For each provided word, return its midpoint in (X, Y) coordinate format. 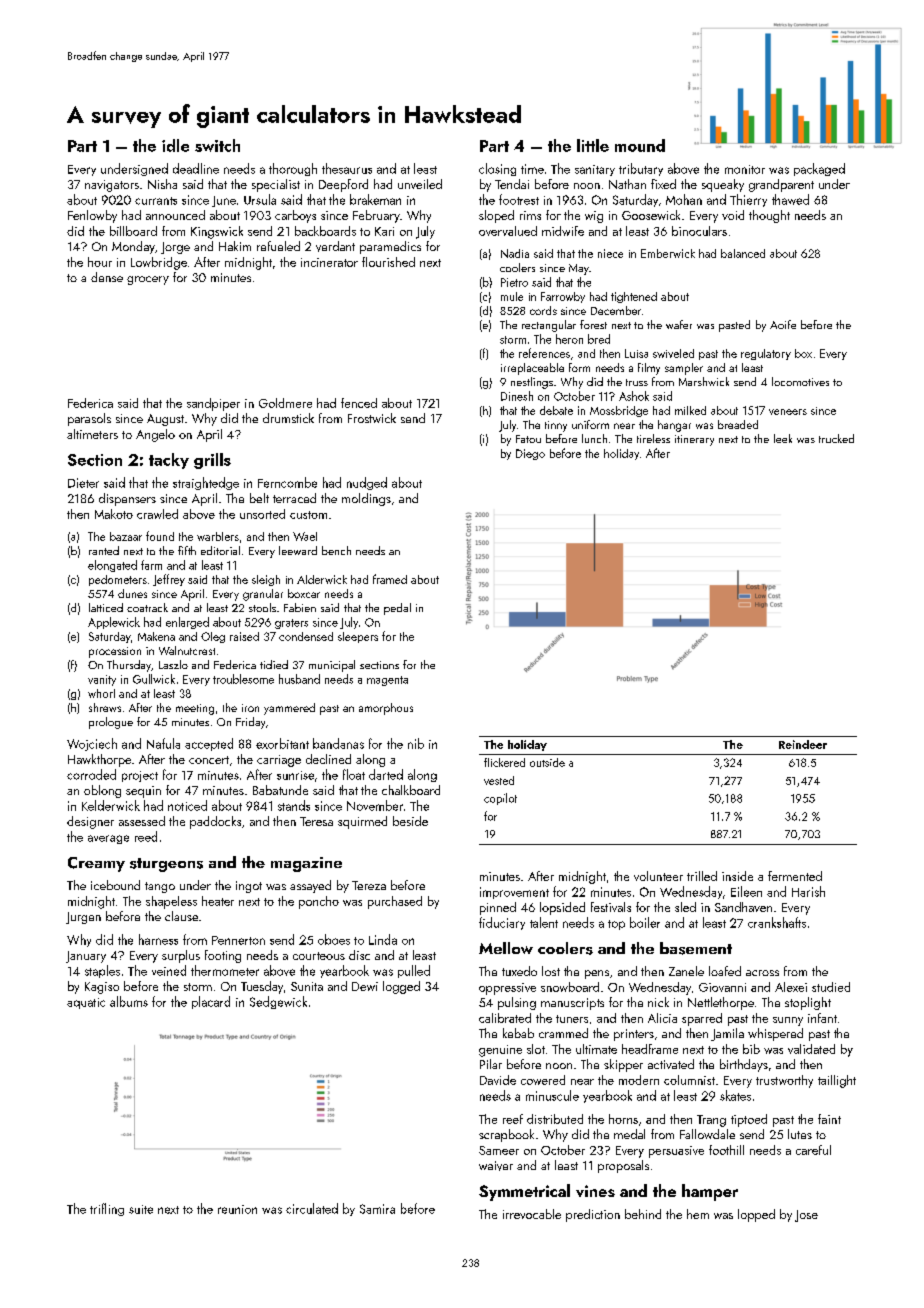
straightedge (206, 483)
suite (141, 1209)
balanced (743, 253)
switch (217, 145)
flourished (388, 262)
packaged (819, 169)
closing (497, 169)
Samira (377, 1209)
